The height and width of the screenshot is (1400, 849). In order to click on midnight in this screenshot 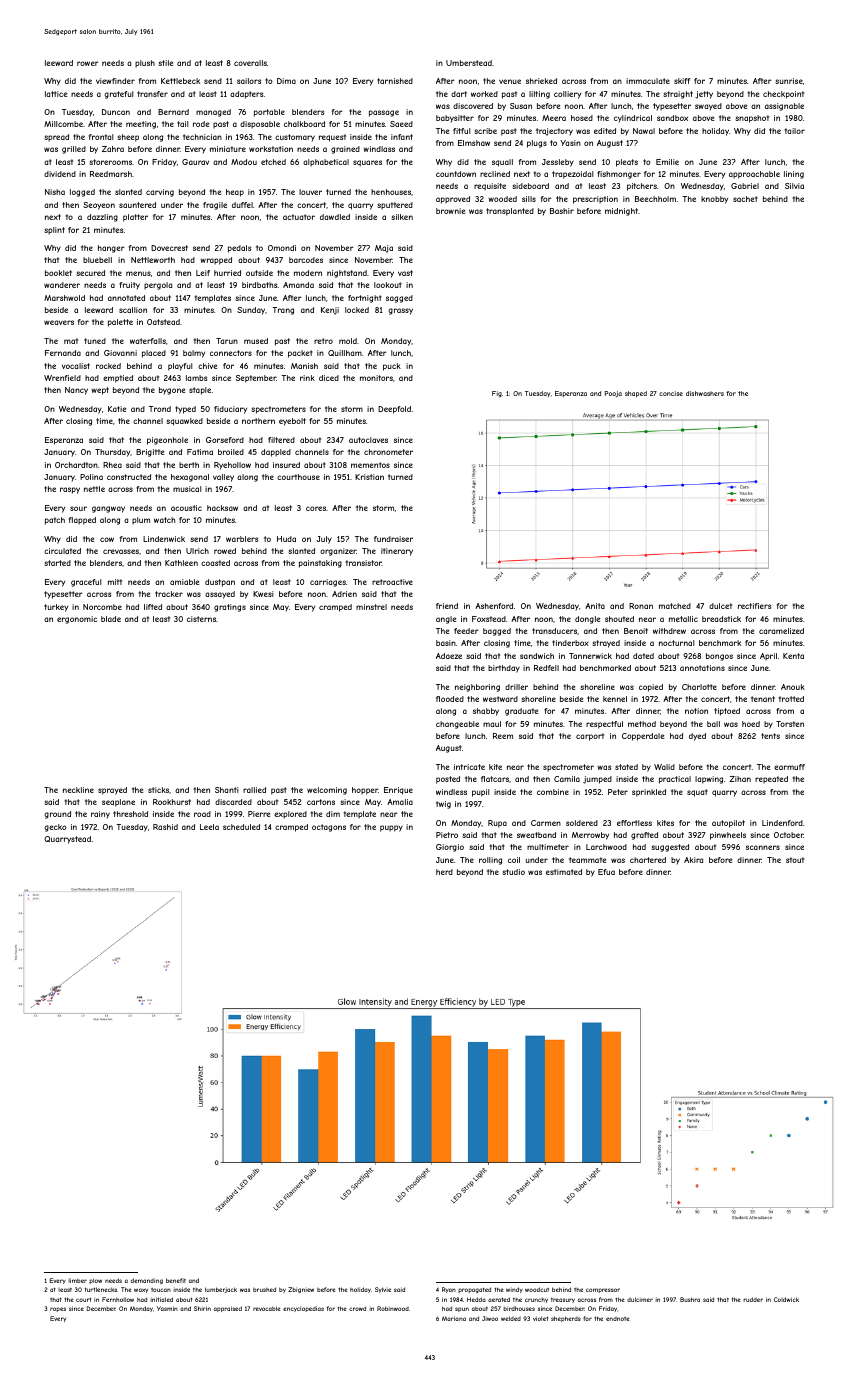, I will do `click(622, 212)`.
